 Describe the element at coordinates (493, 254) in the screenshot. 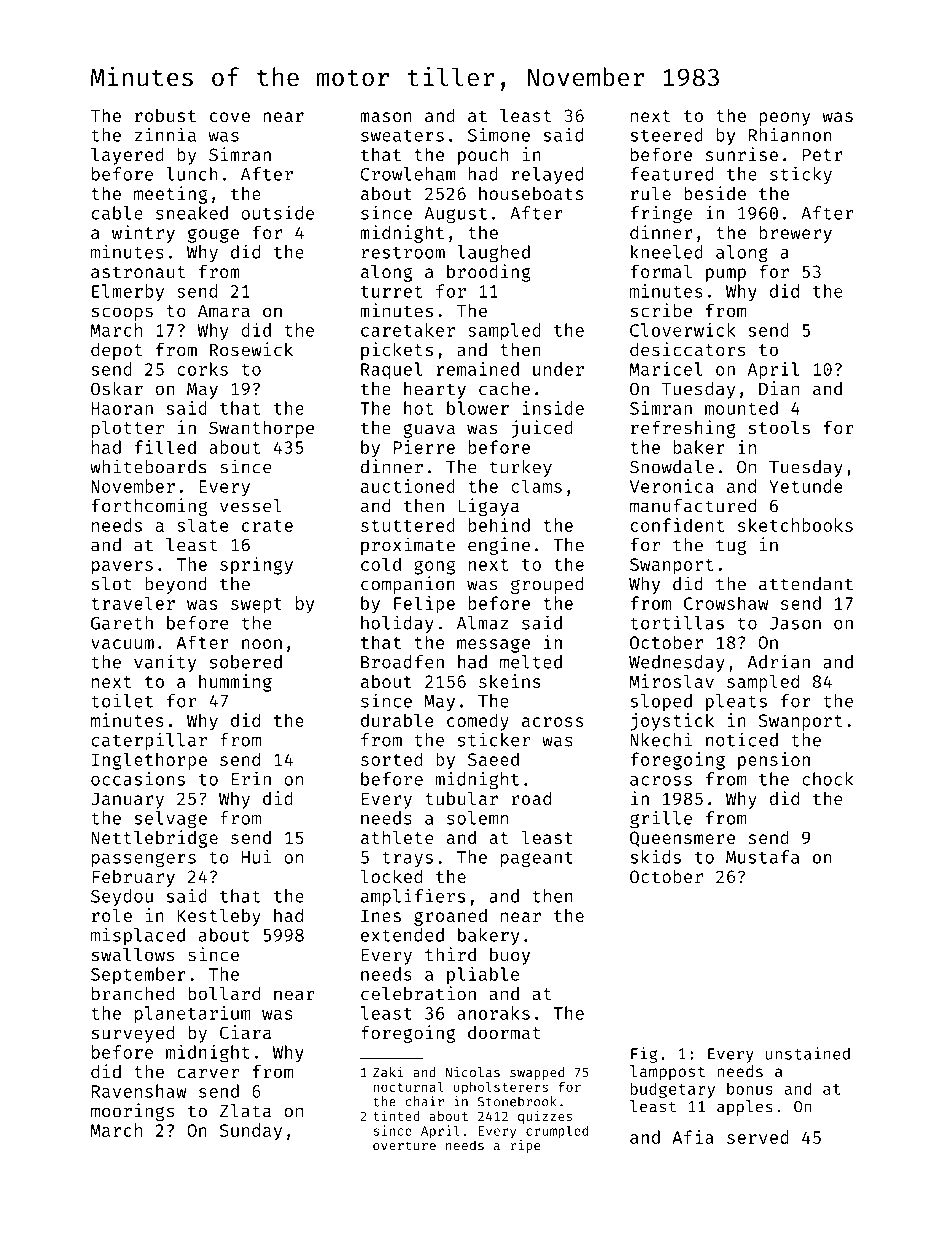

I see `laughed` at that location.
